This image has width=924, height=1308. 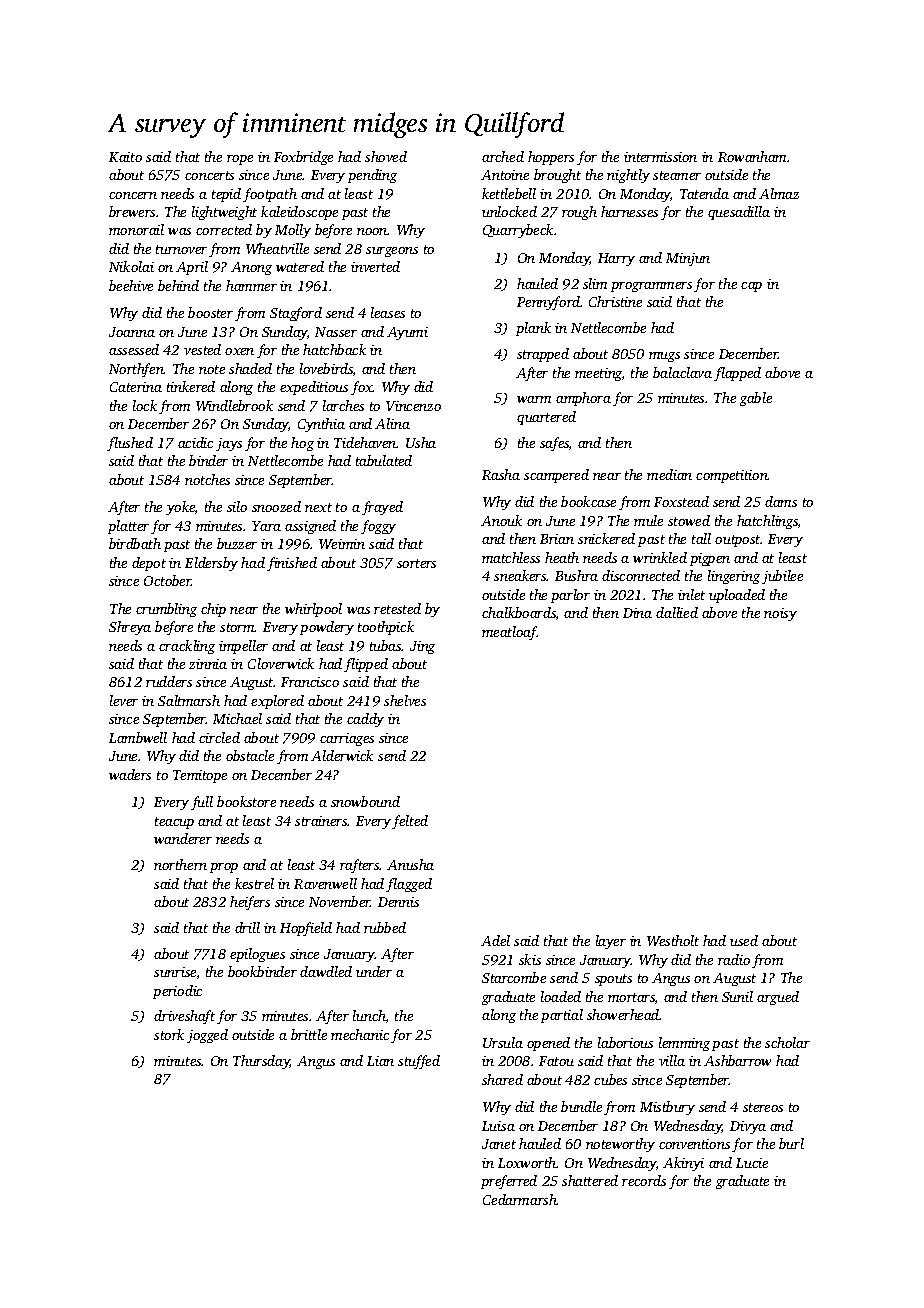 What do you see at coordinates (744, 940) in the image?
I see `used` at bounding box center [744, 940].
